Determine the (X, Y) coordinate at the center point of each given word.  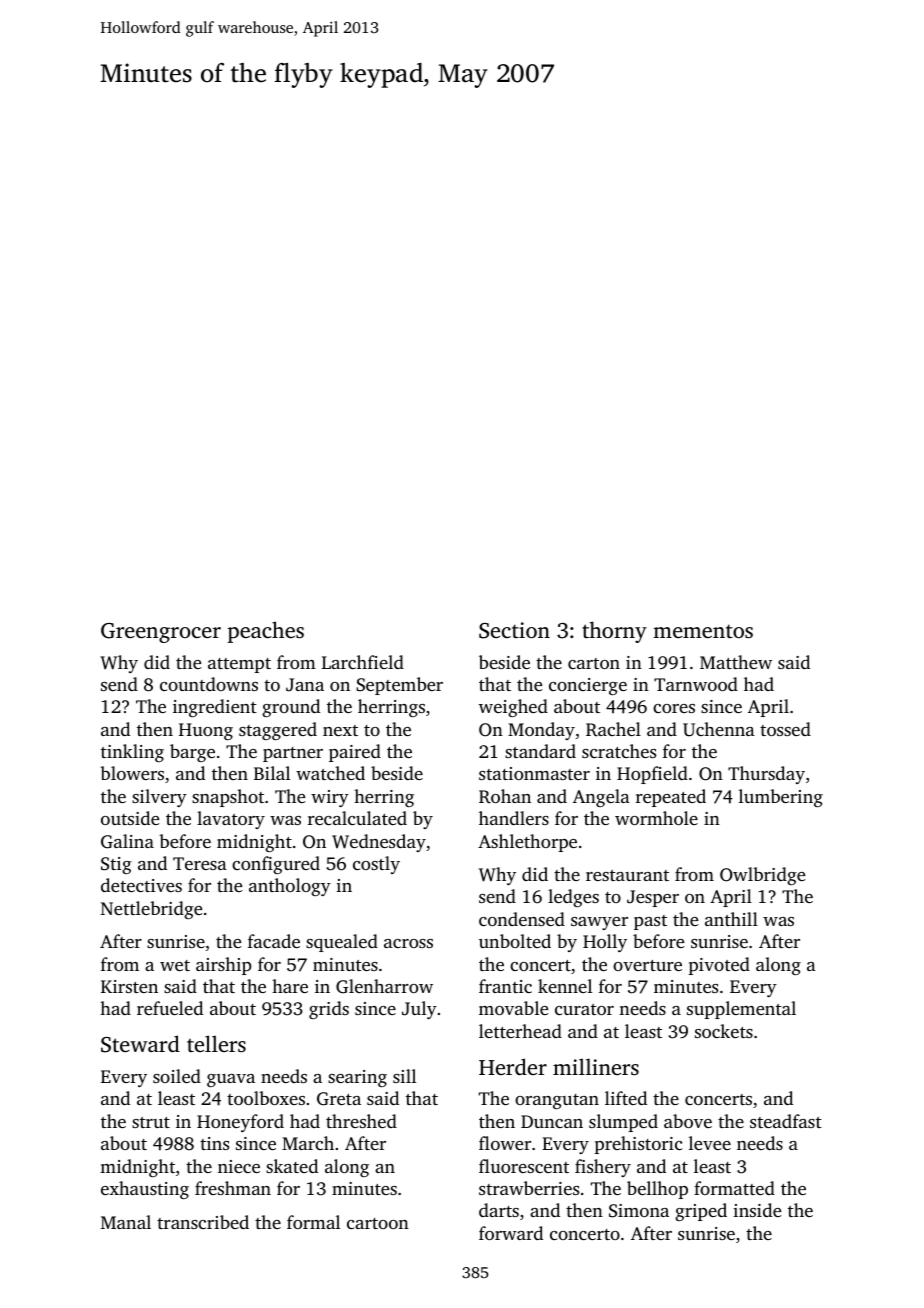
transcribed (203, 1222)
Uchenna (719, 729)
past (650, 922)
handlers (514, 818)
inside (757, 1210)
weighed (513, 708)
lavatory (231, 820)
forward (511, 1233)
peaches (266, 632)
